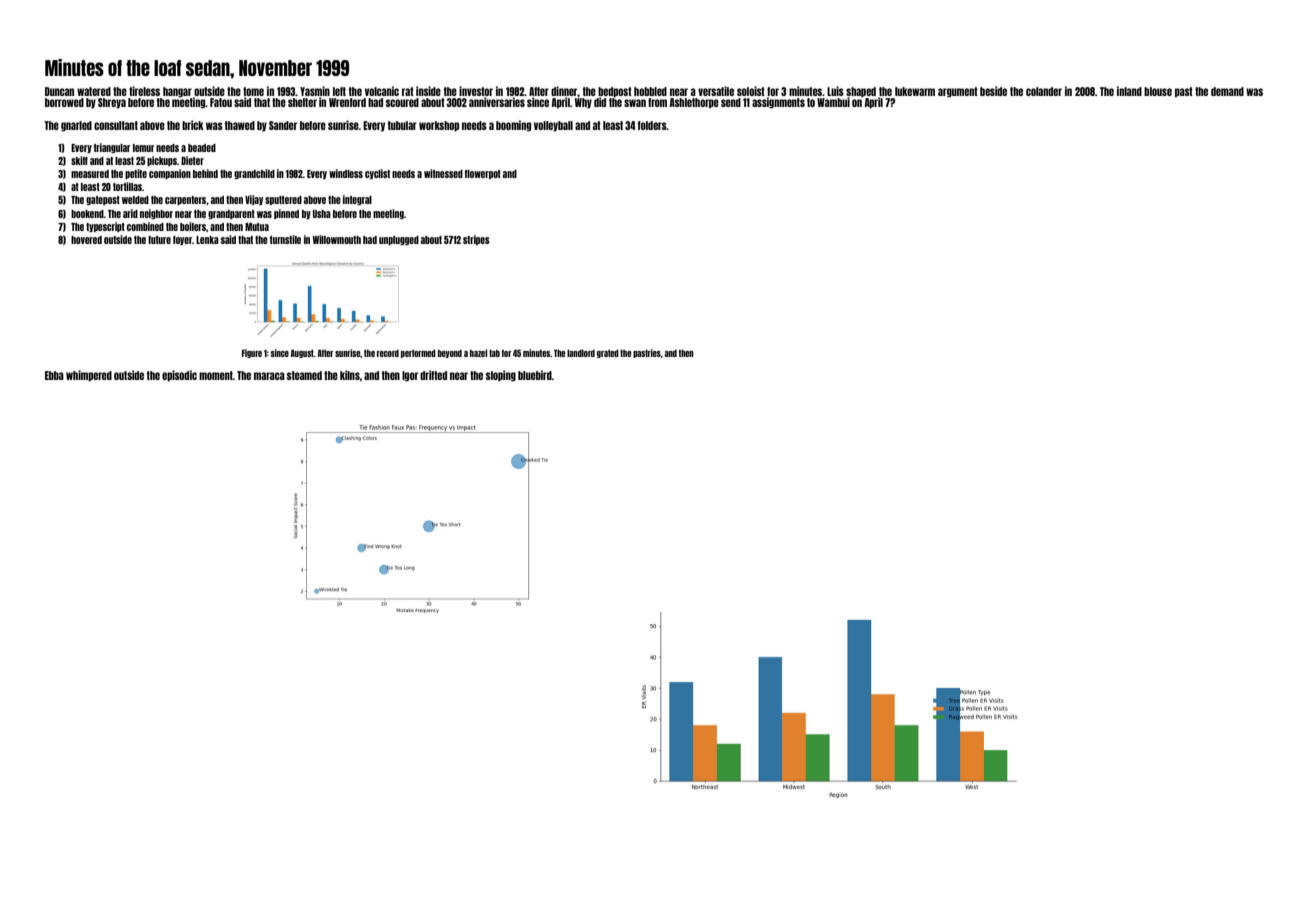 This screenshot has width=1308, height=924. What do you see at coordinates (652, 125) in the screenshot?
I see `folders` at bounding box center [652, 125].
